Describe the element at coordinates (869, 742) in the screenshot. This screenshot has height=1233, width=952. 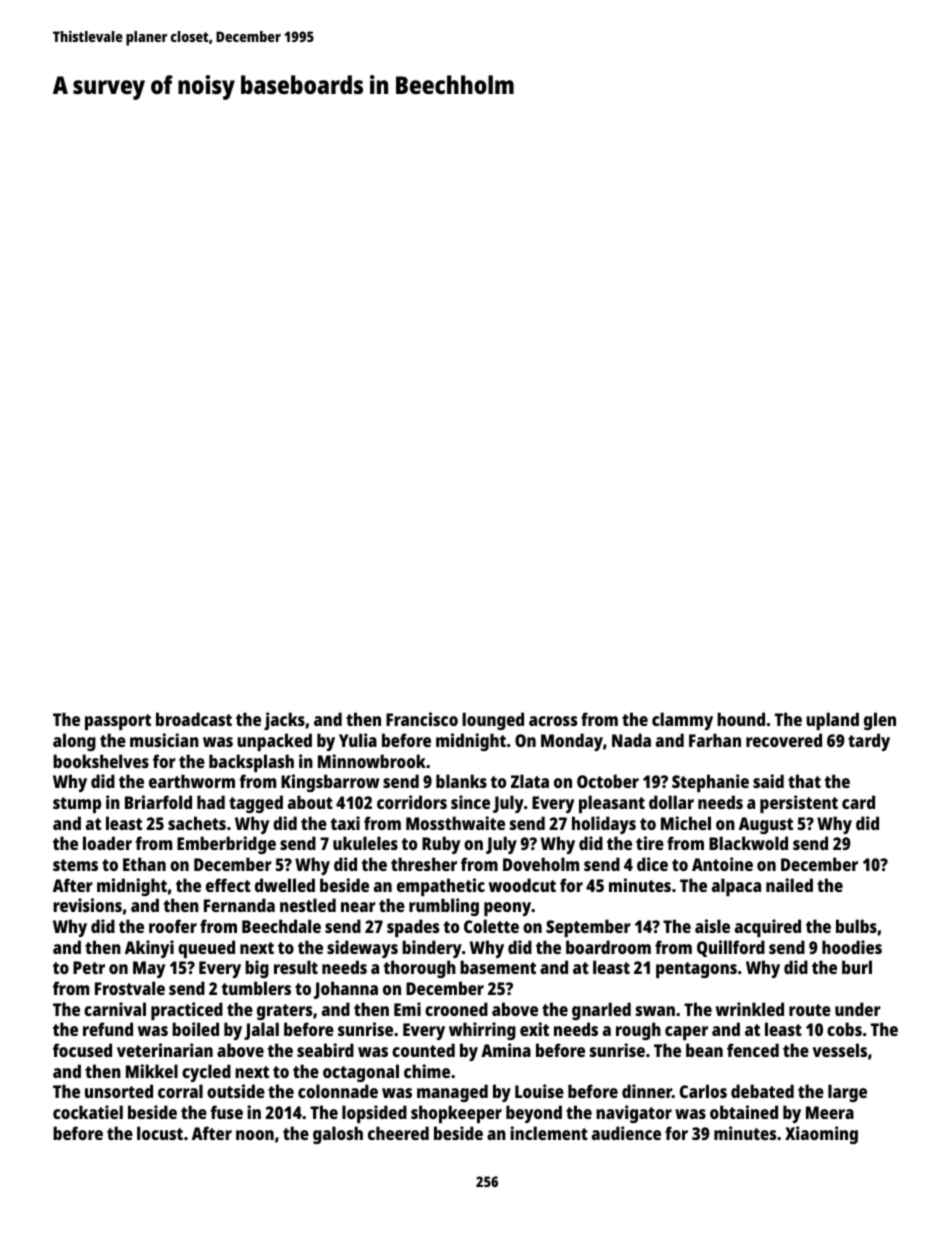
I see `tardy` at that location.
